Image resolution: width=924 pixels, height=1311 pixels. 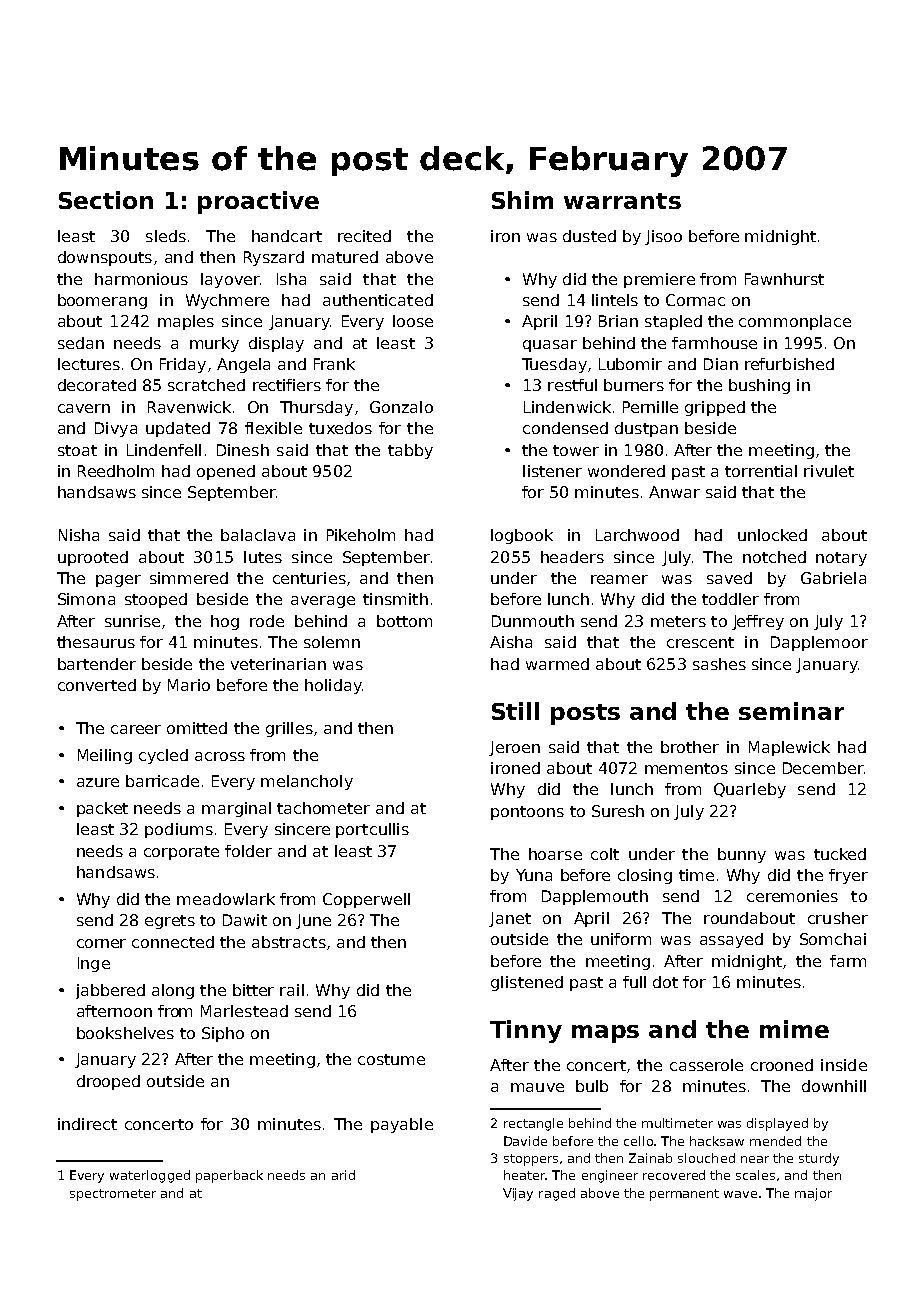 I want to click on Section, so click(x=106, y=200).
